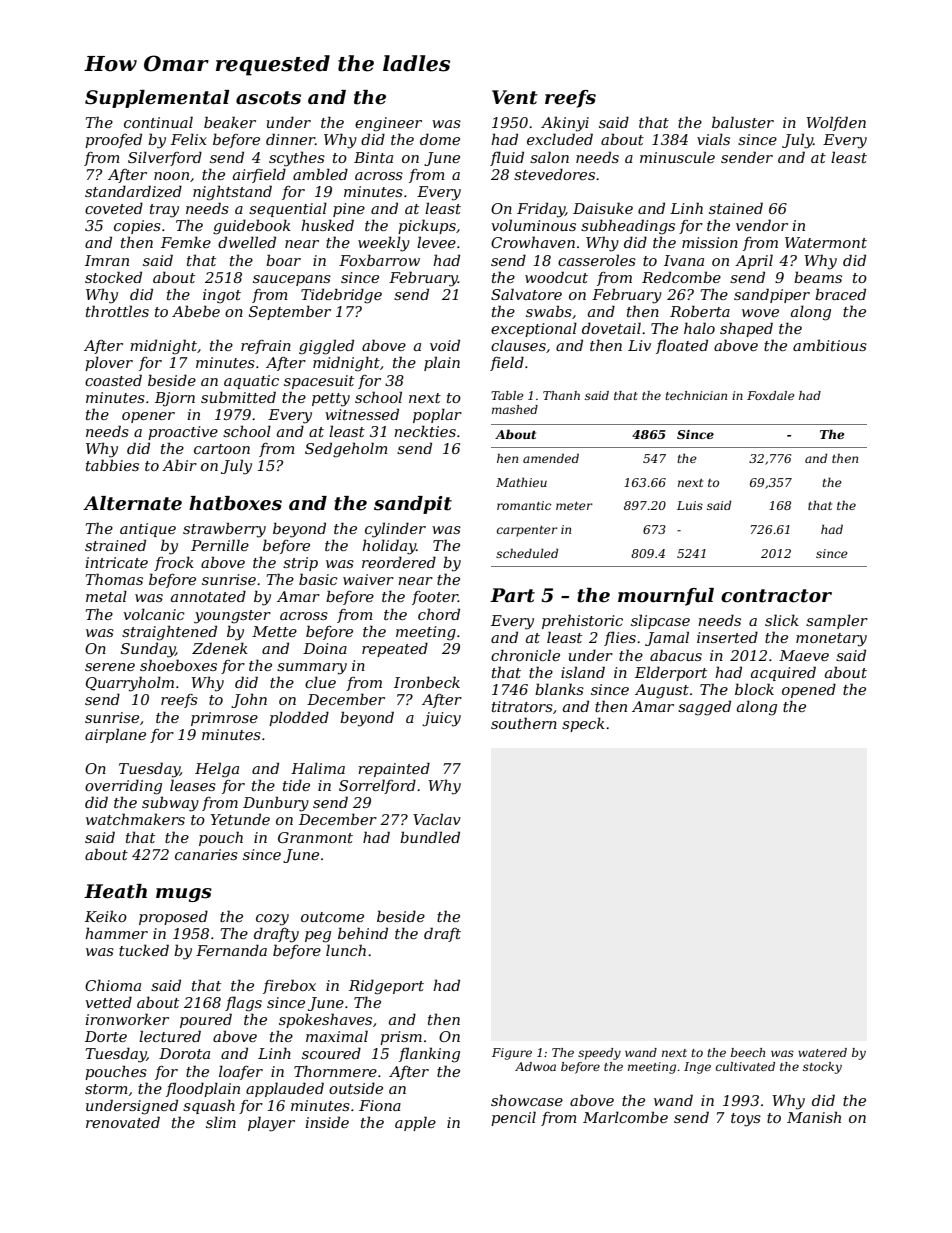 The image size is (952, 1233). I want to click on sagged, so click(704, 708).
